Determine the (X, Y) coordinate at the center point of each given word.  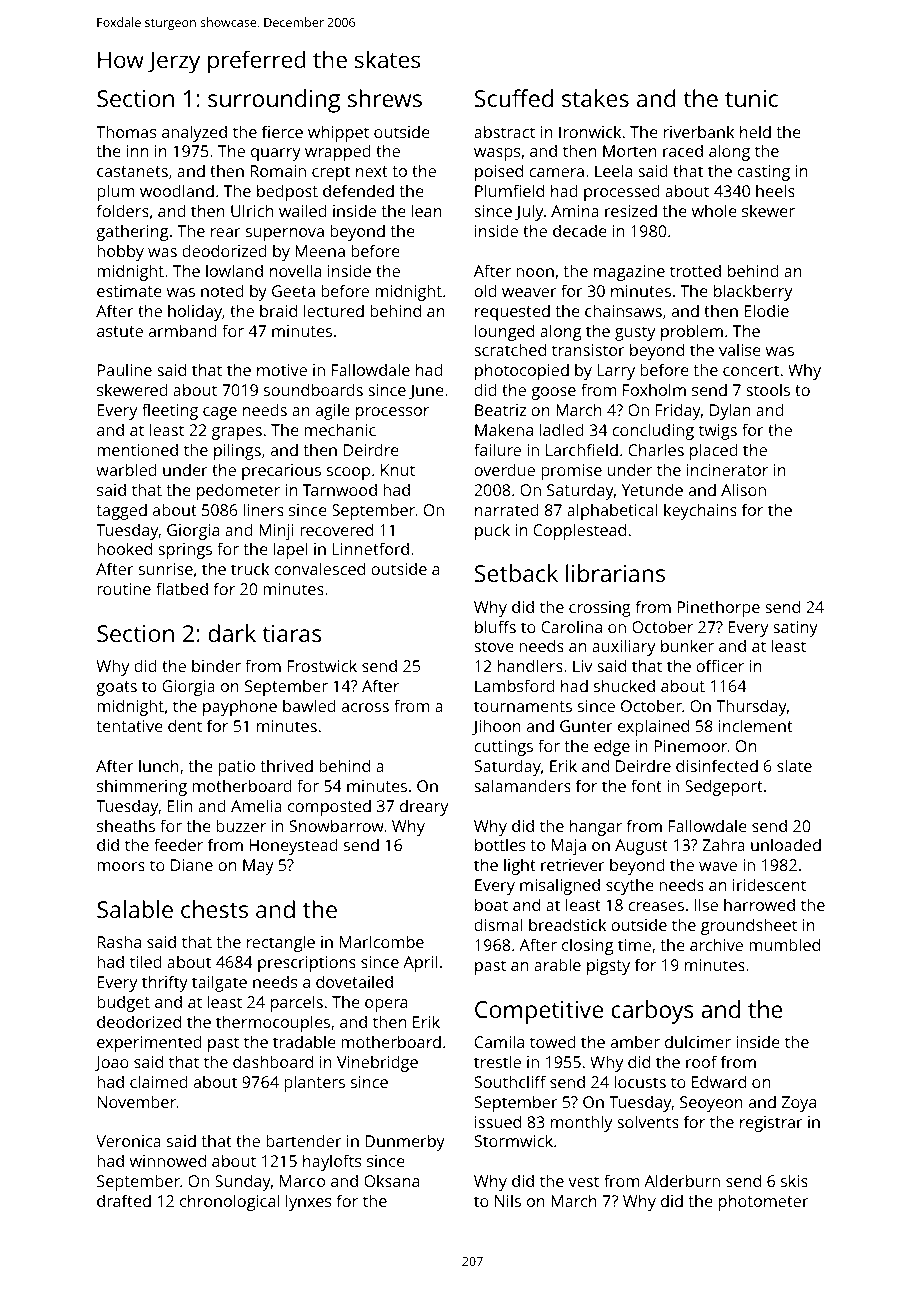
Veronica (128, 1141)
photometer (764, 1202)
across (365, 707)
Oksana (391, 1180)
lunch (159, 765)
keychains (700, 511)
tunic (751, 98)
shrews (385, 98)
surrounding (274, 101)
